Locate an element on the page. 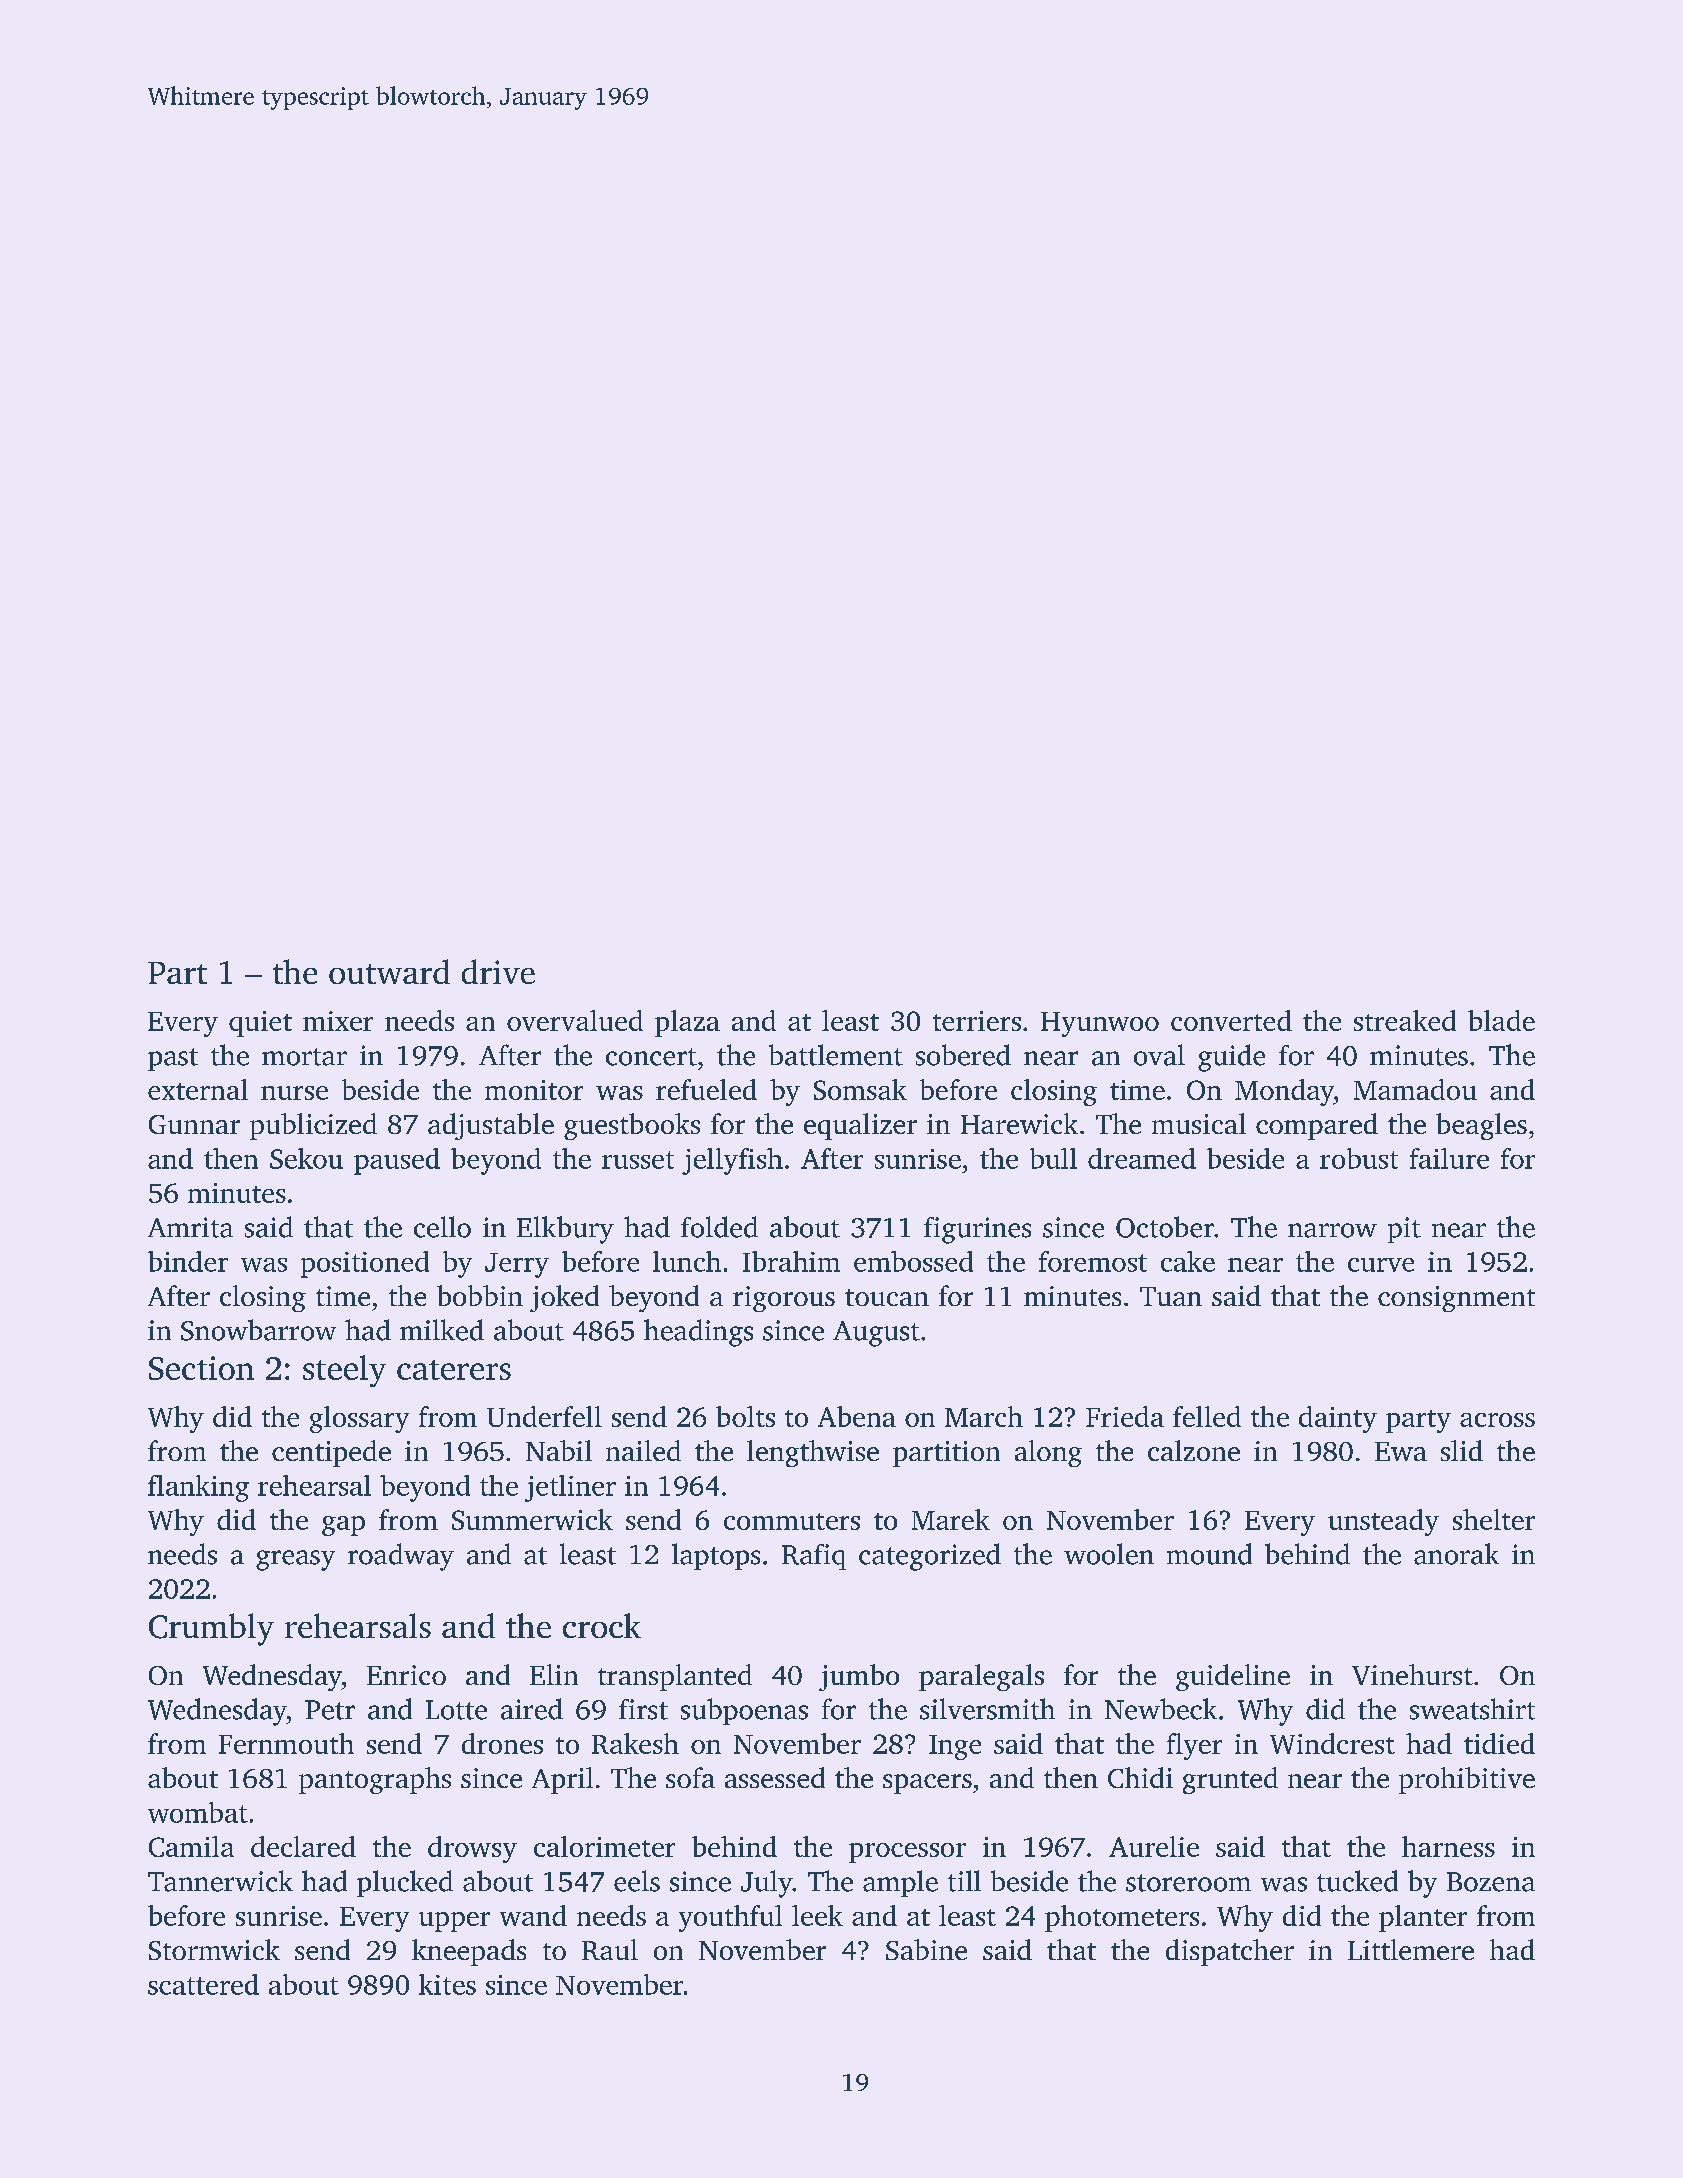 The height and width of the image is (2178, 1683). Windcrest is located at coordinates (1332, 1743).
